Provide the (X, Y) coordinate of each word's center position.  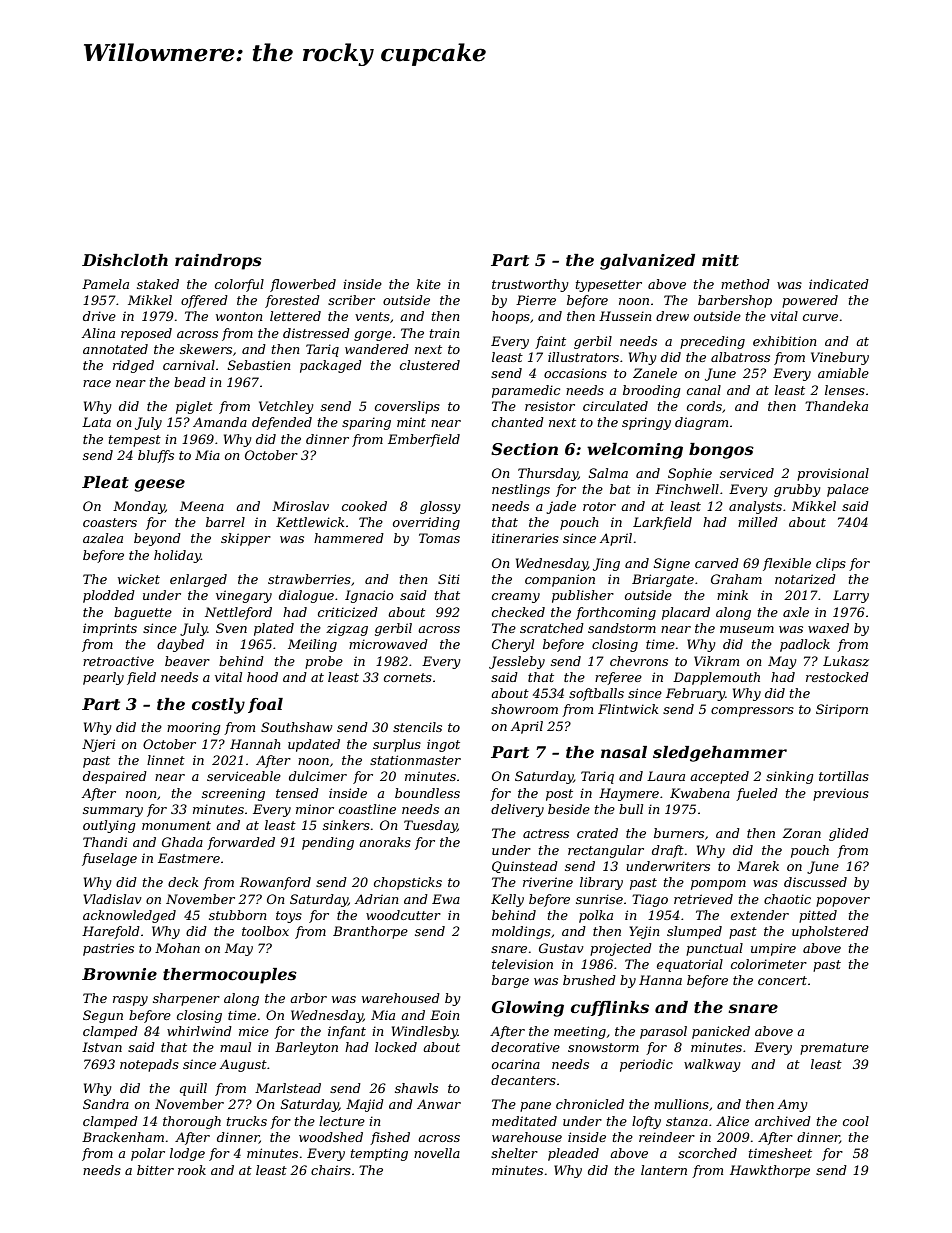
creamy (516, 598)
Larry (851, 596)
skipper (246, 539)
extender (760, 915)
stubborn (238, 915)
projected (621, 949)
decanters (523, 1080)
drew (672, 316)
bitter (155, 1170)
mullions (681, 1104)
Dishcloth (125, 260)
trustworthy (530, 285)
